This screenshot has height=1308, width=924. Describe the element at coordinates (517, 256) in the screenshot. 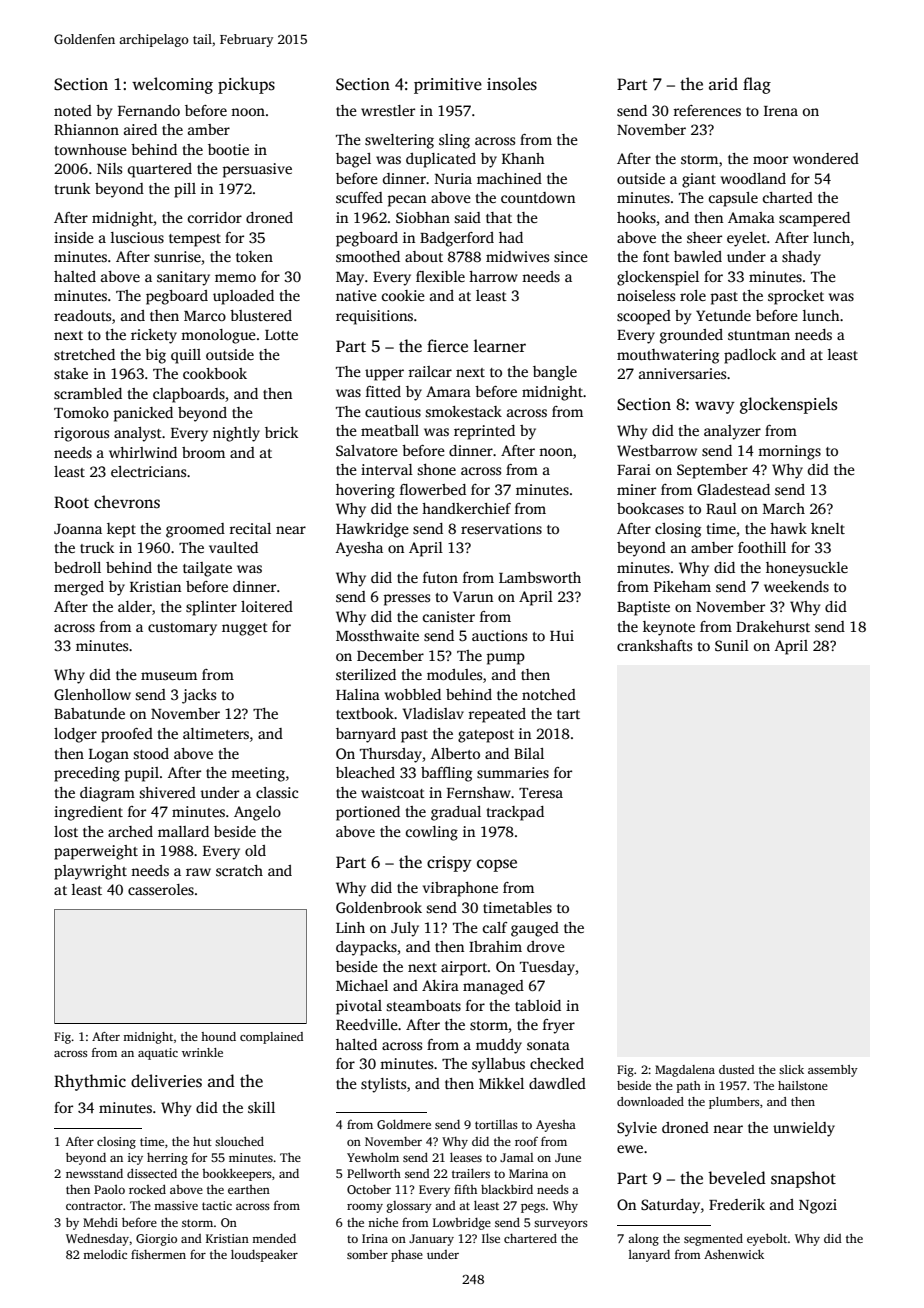

I see `midwives` at that location.
